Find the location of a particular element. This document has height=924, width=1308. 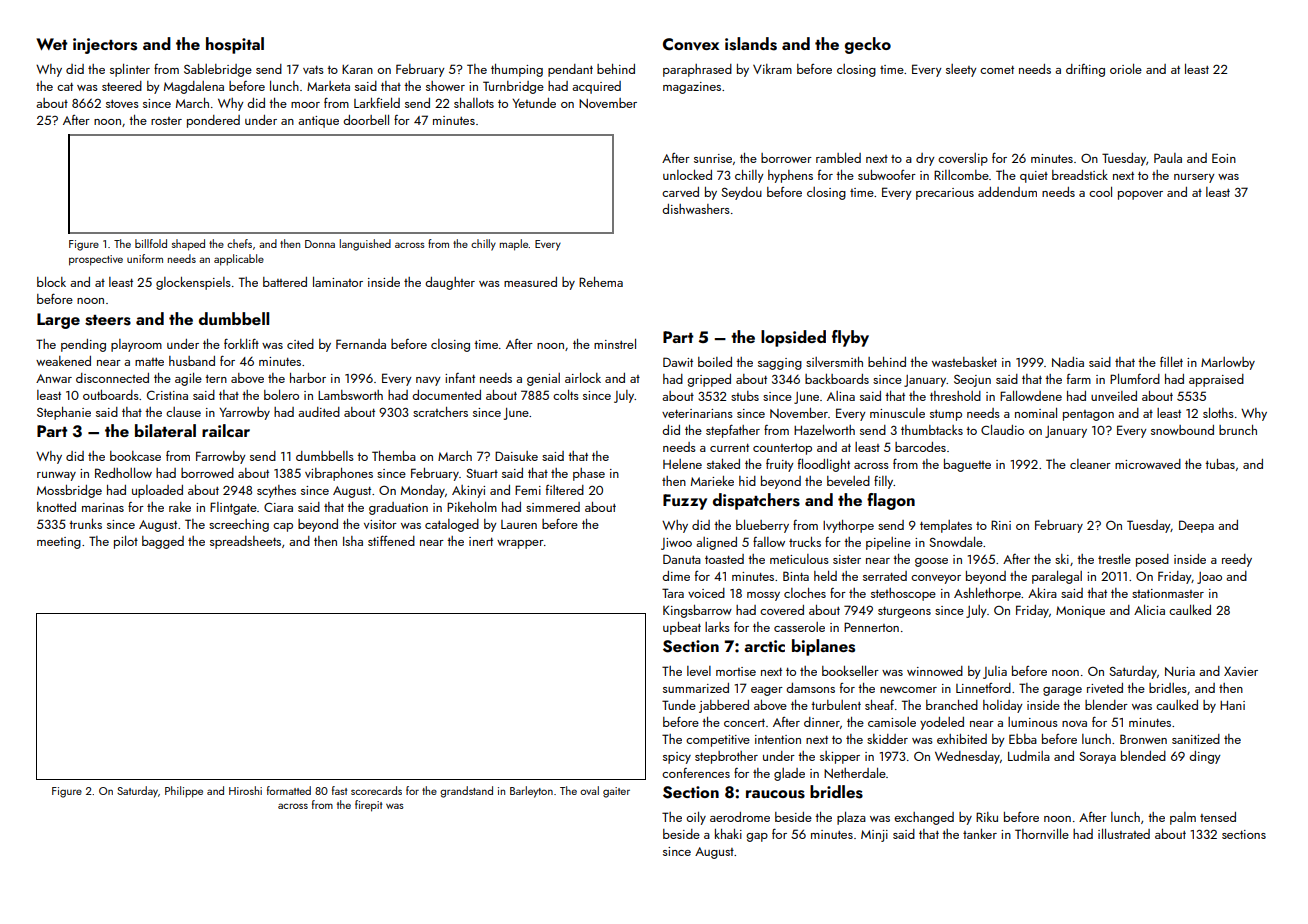

rake is located at coordinates (180, 507).
